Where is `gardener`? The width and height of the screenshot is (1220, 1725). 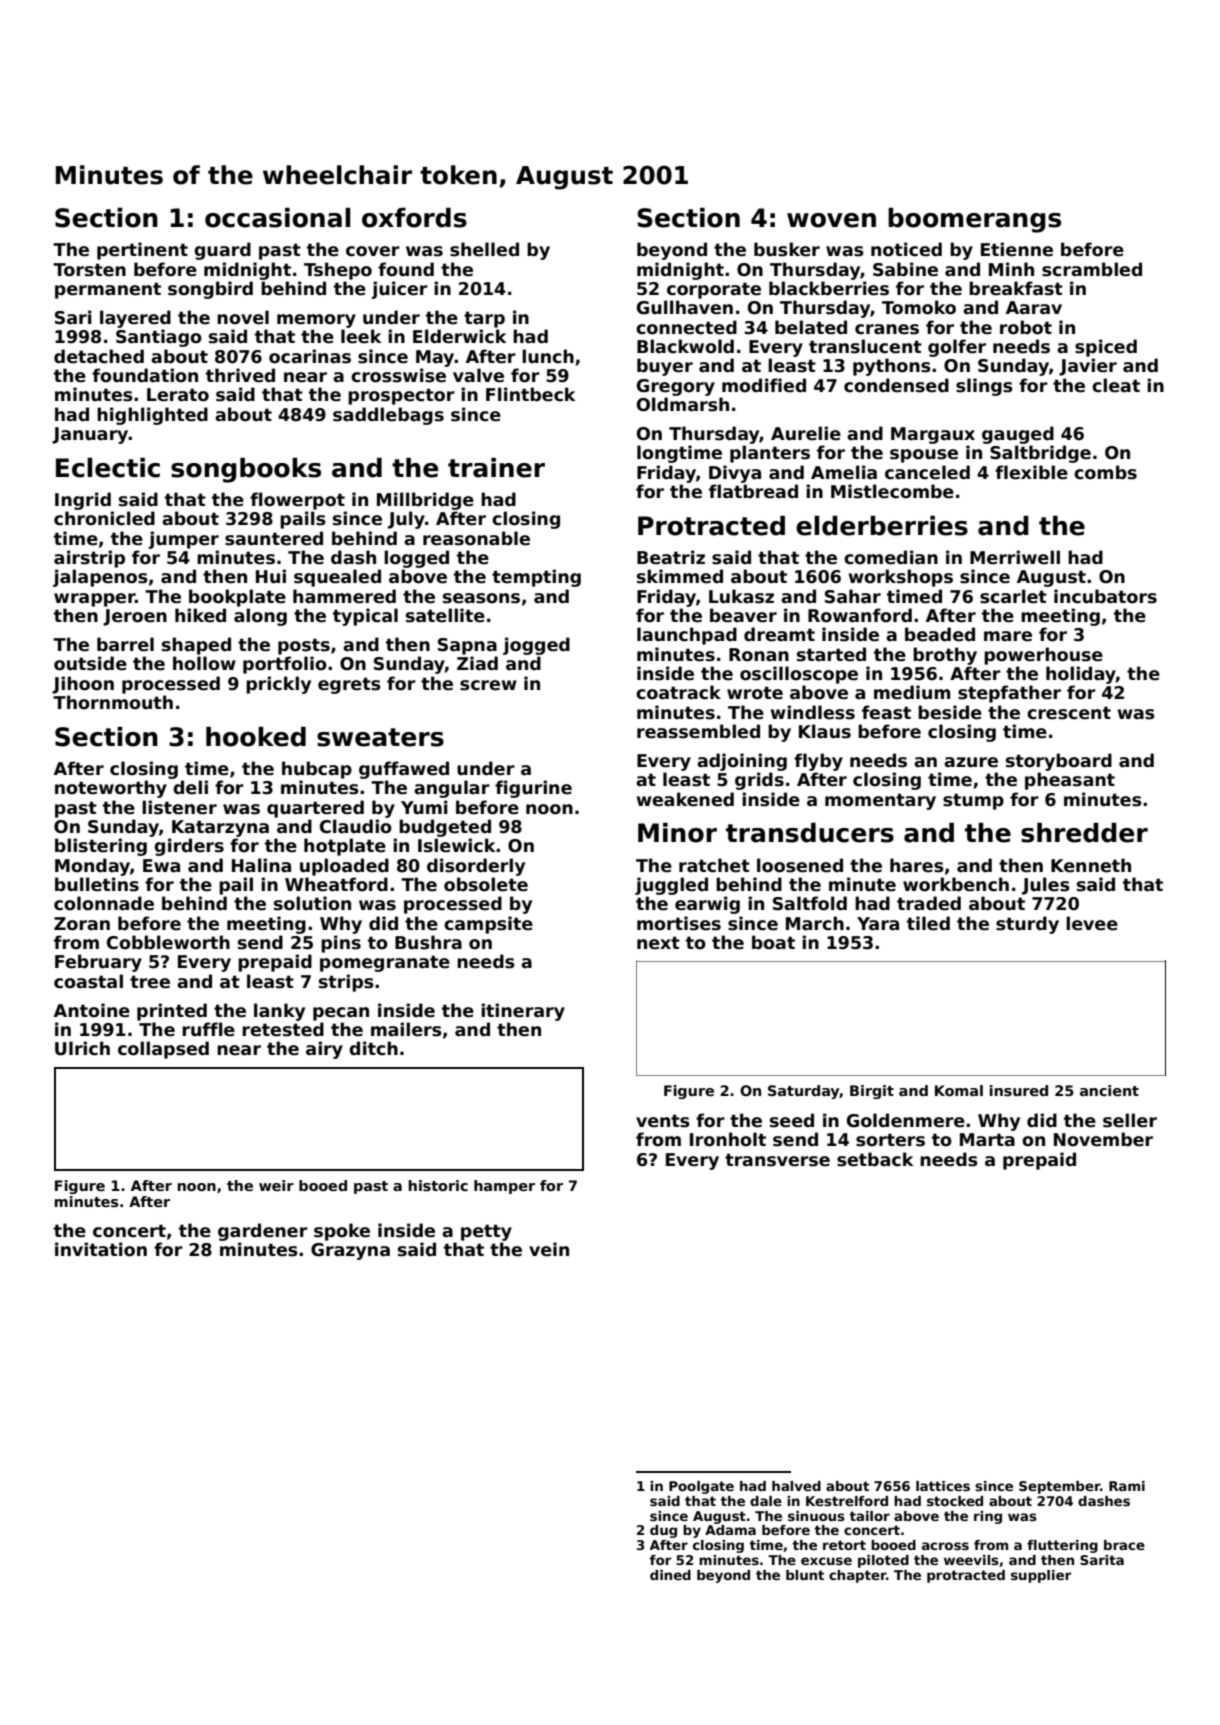 gardener is located at coordinates (263, 1232).
